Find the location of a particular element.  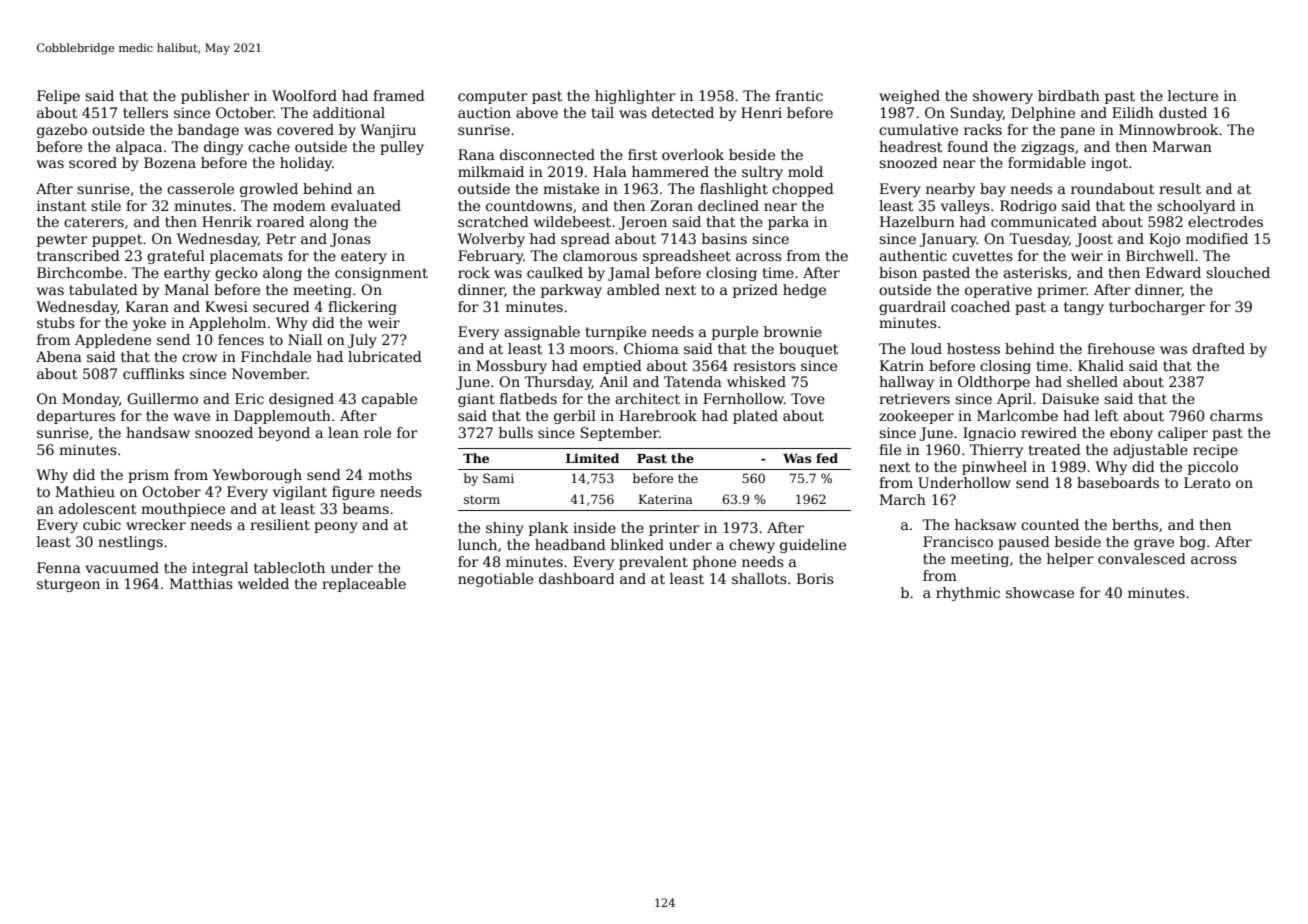

sturgeon is located at coordinates (68, 585).
